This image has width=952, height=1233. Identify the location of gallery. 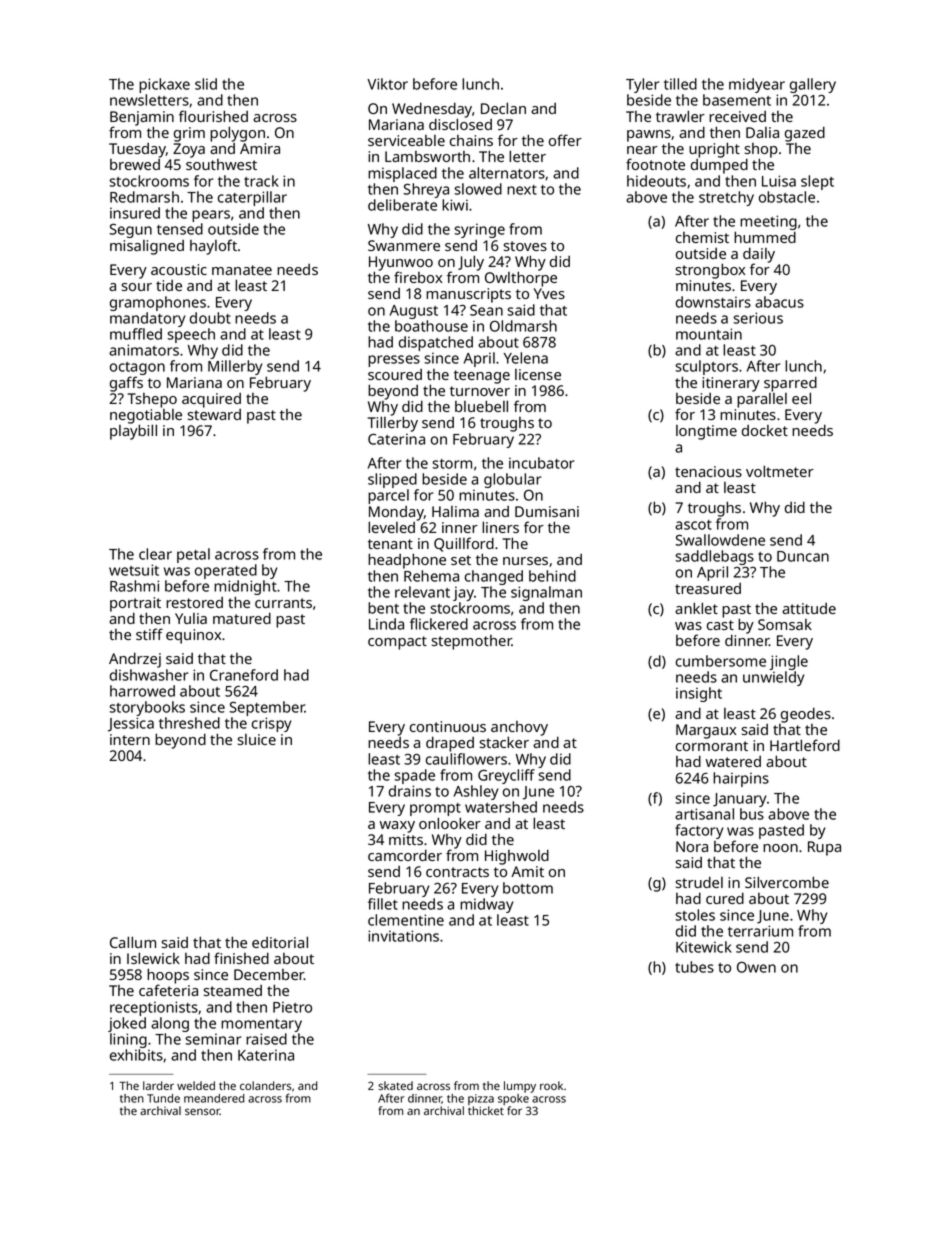
(813, 85).
